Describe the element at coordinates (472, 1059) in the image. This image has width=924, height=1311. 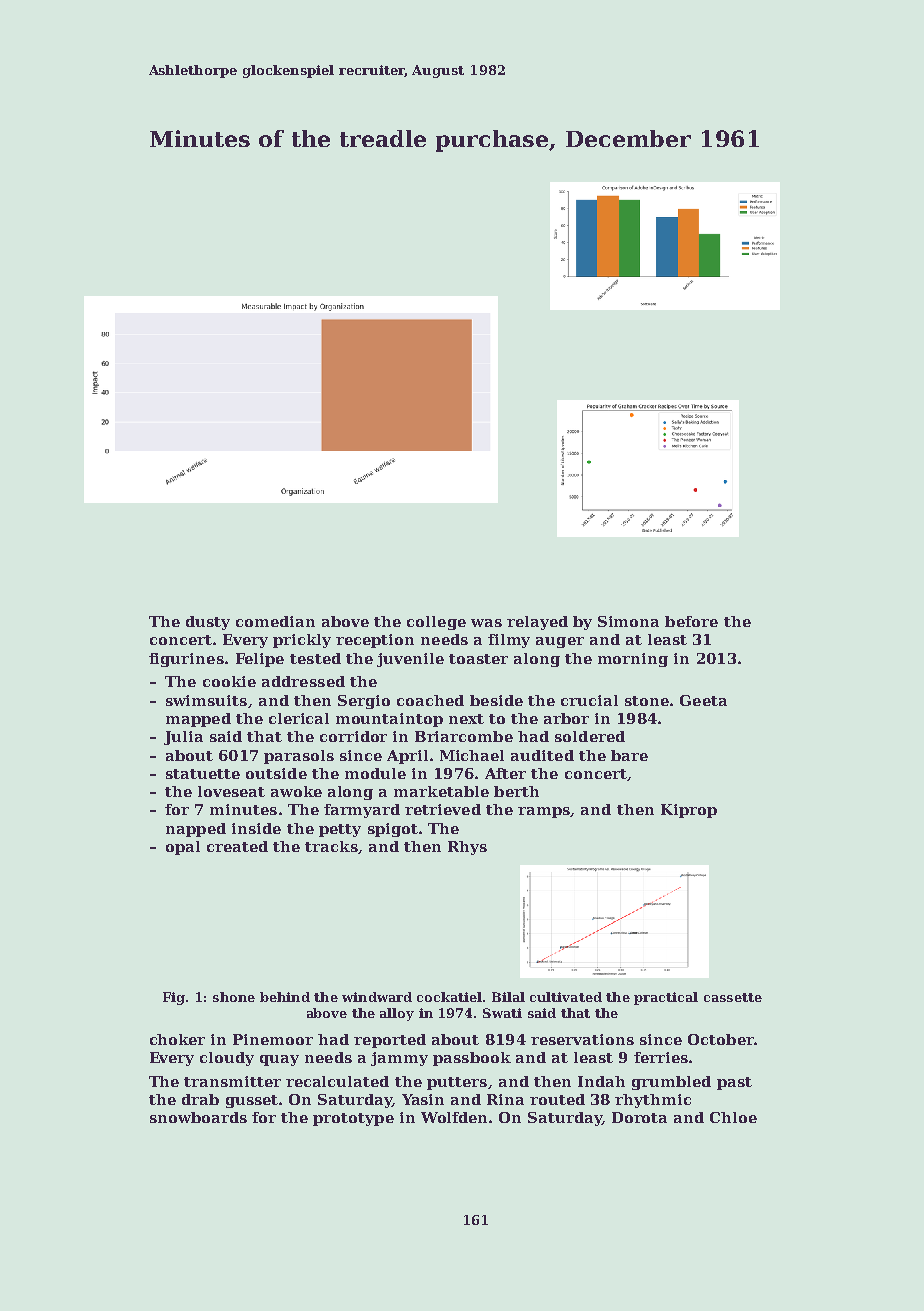
I see `passbook` at that location.
